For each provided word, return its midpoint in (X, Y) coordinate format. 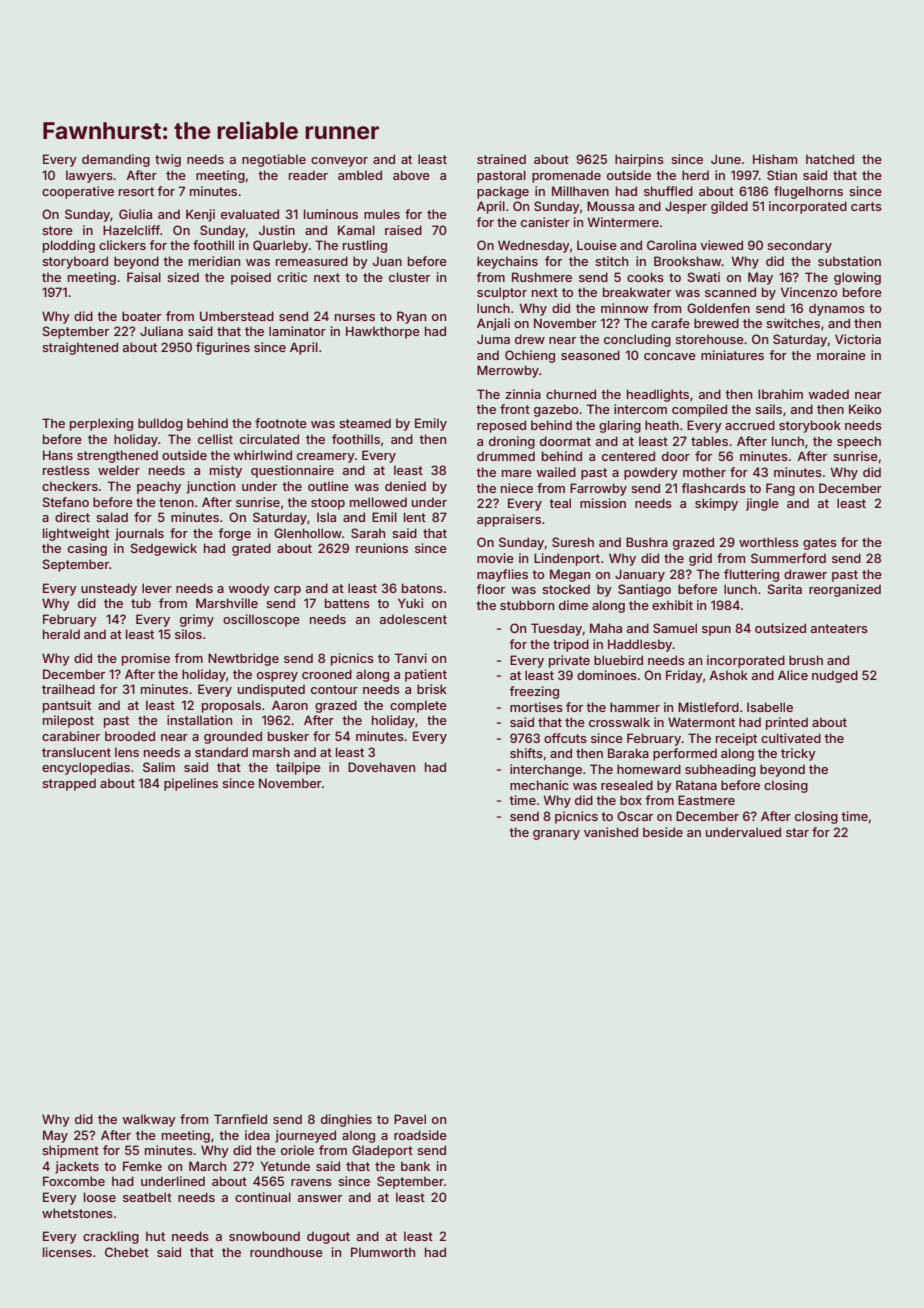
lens (127, 752)
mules (382, 214)
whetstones (77, 1213)
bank (415, 1166)
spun (716, 631)
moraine (841, 355)
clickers (122, 245)
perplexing (101, 424)
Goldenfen (718, 308)
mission (603, 503)
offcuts (565, 738)
